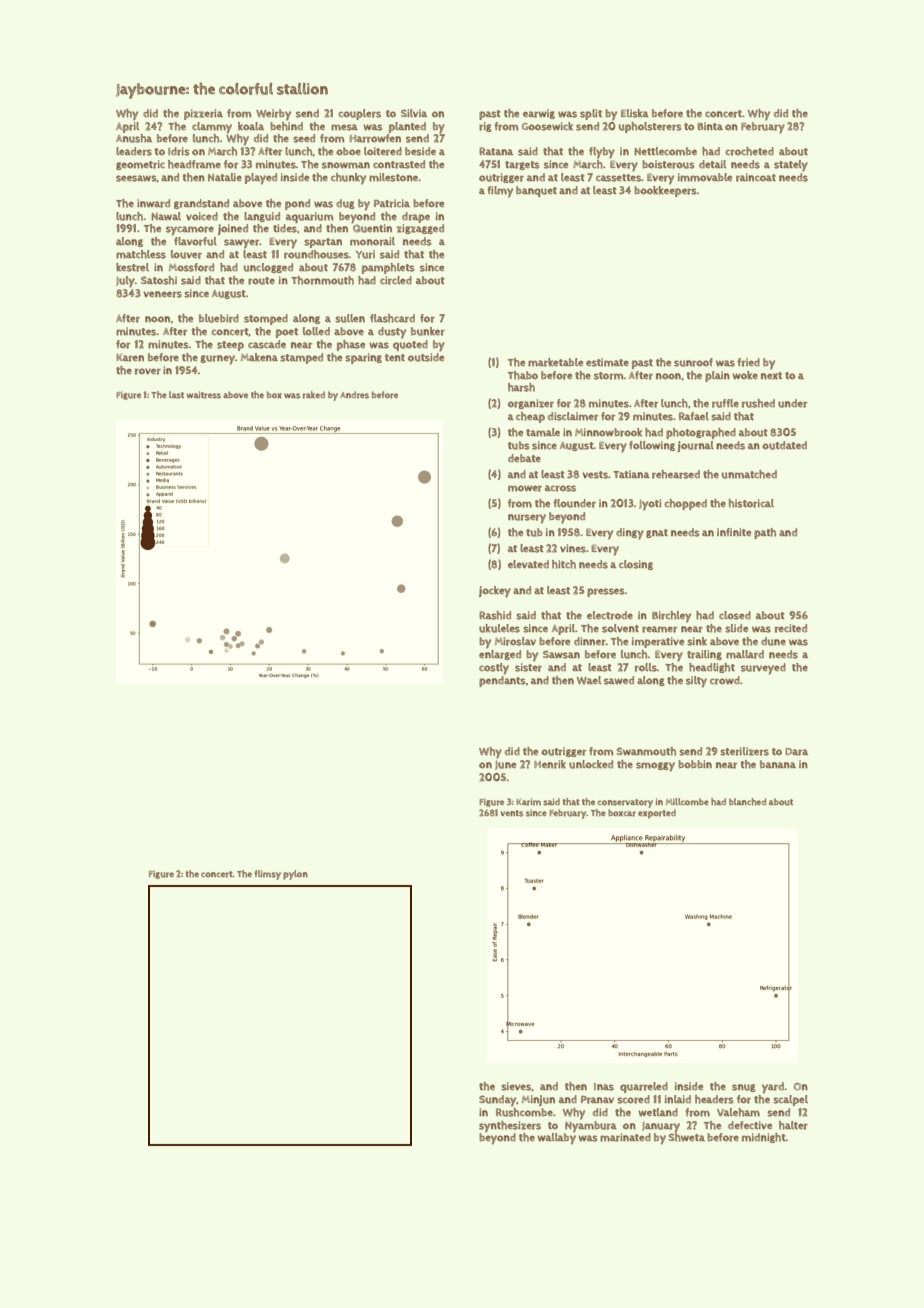 This page has width=924, height=1308. I want to click on wallaby, so click(557, 1139).
